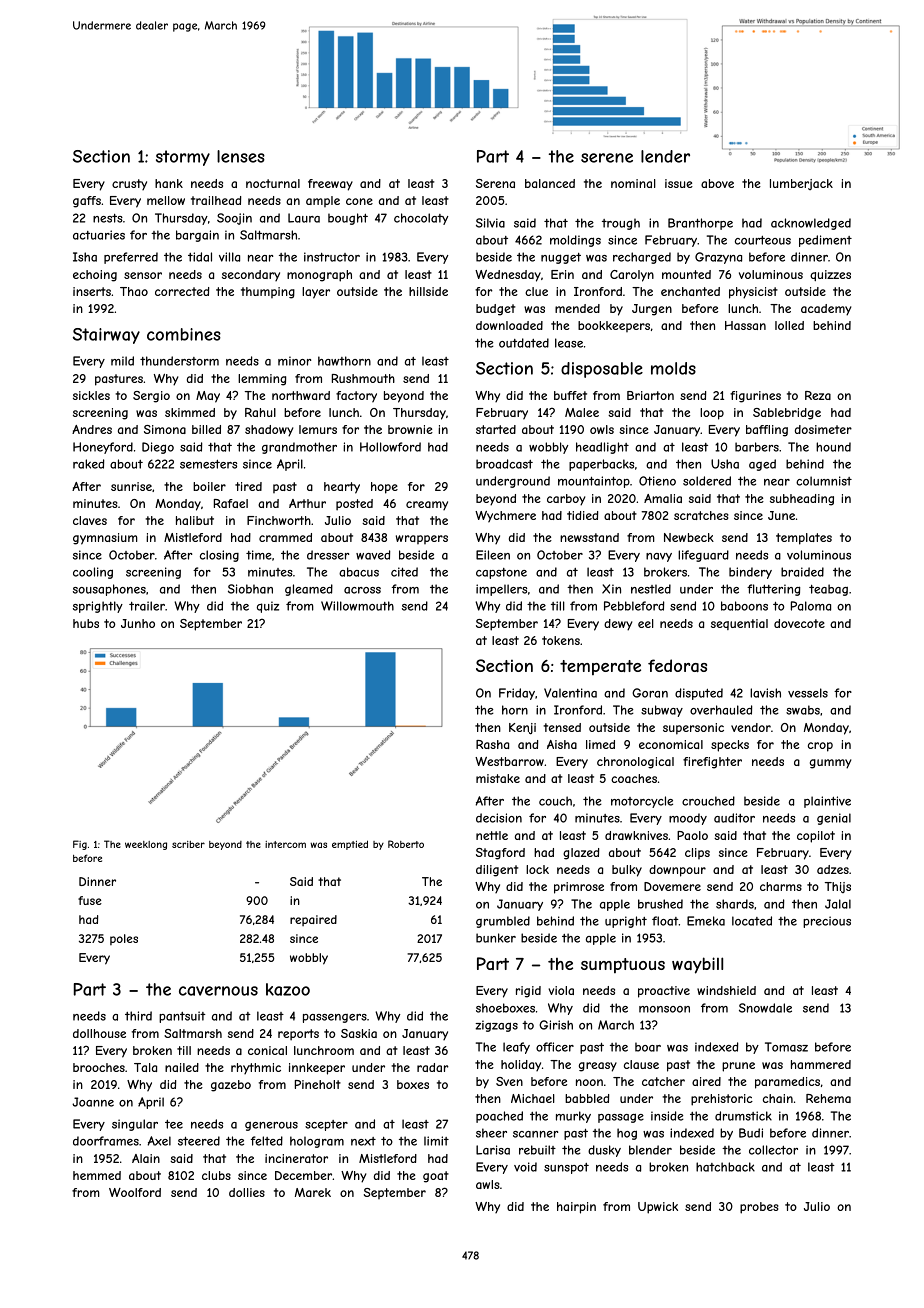 The width and height of the screenshot is (924, 1308). What do you see at coordinates (273, 183) in the screenshot?
I see `nocturnal` at bounding box center [273, 183].
